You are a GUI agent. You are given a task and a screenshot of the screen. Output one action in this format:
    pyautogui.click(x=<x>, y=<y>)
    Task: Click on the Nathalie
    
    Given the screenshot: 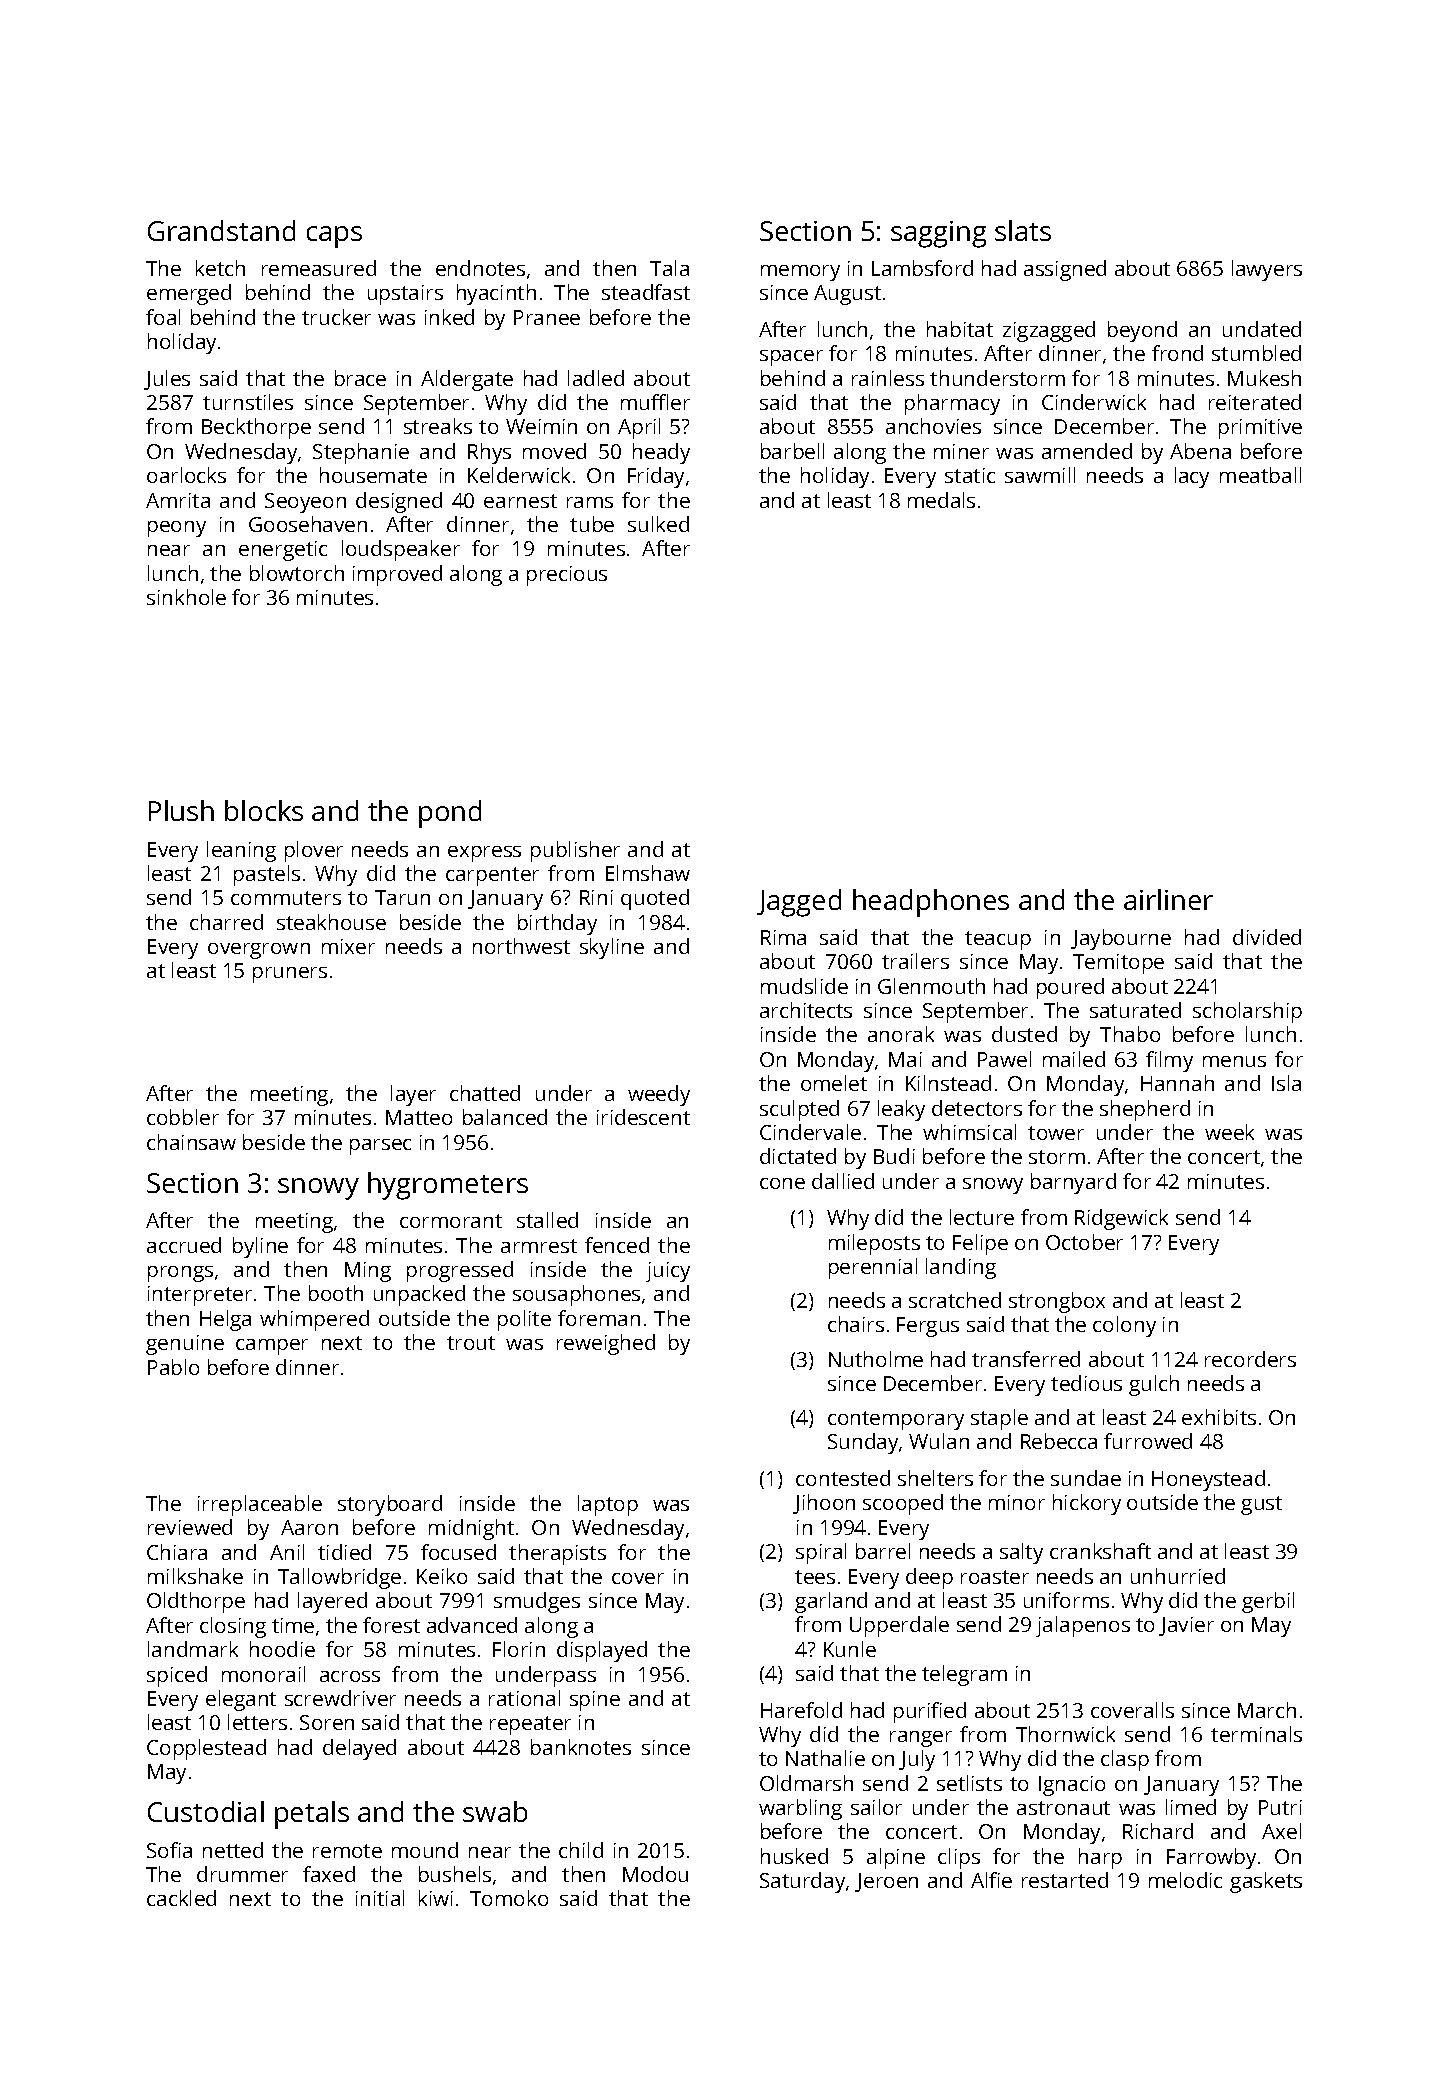 What is the action you would take?
    pyautogui.click(x=825, y=1758)
